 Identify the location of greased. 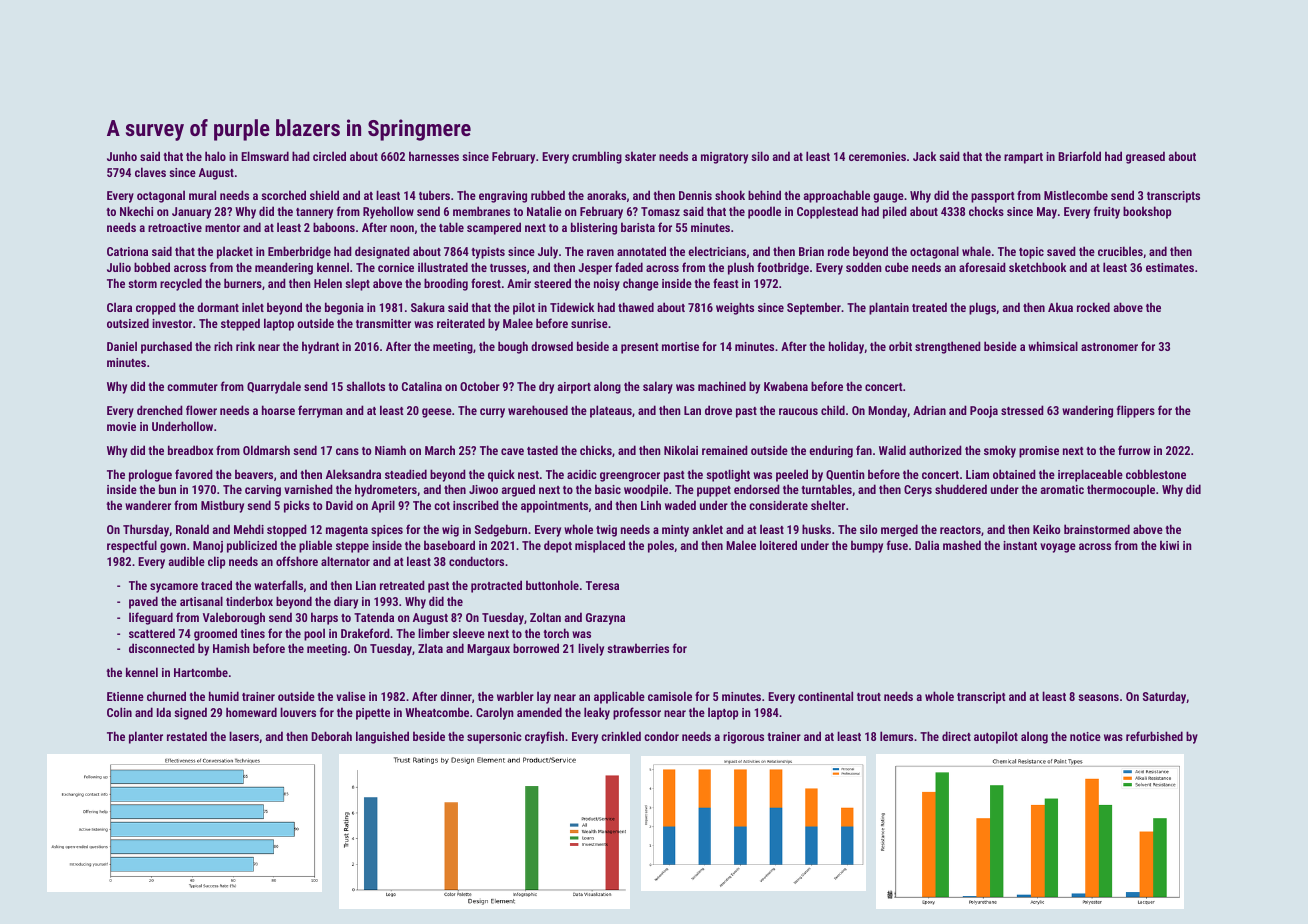
(1145, 157).
